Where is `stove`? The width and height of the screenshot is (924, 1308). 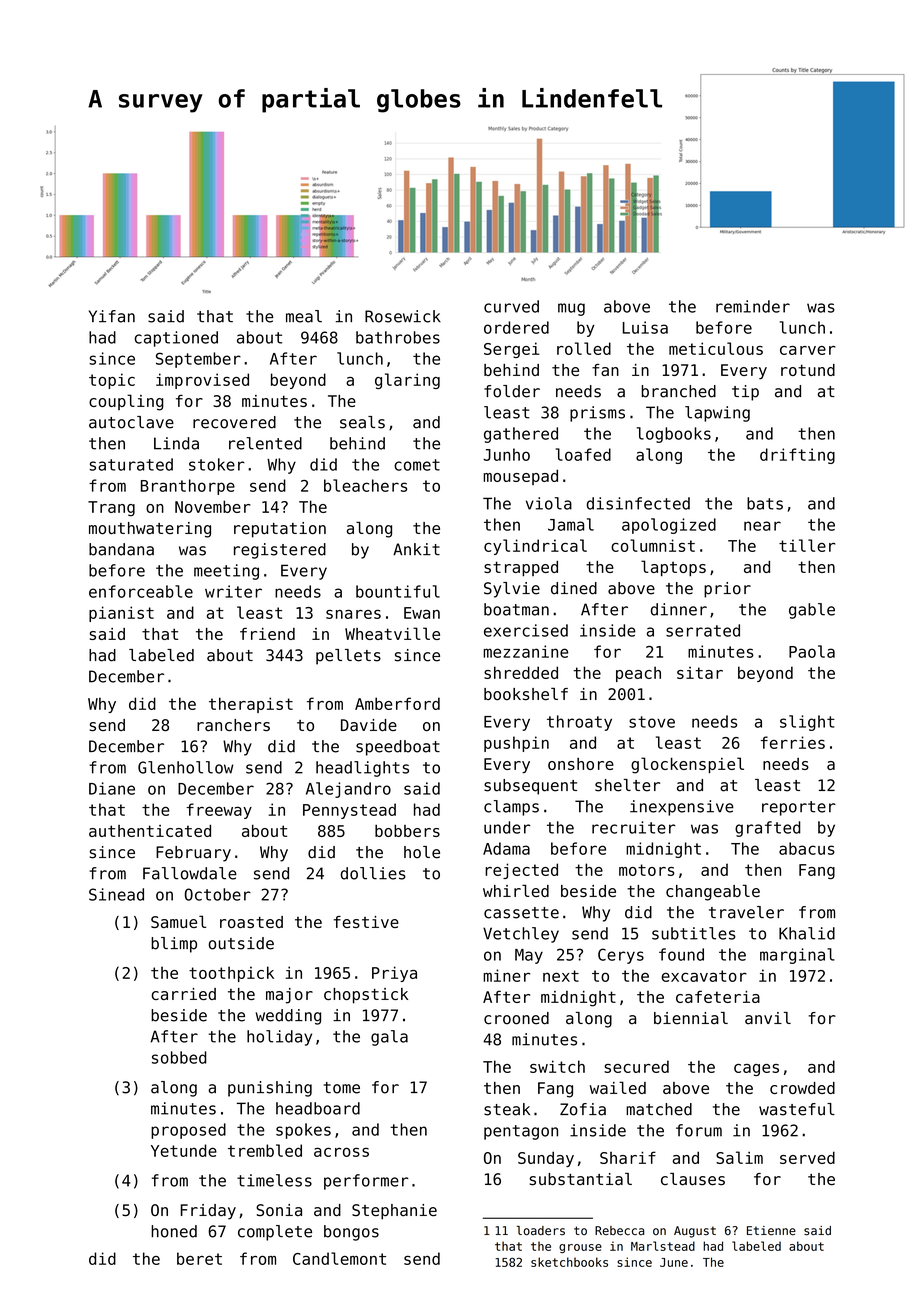 stove is located at coordinates (652, 722).
